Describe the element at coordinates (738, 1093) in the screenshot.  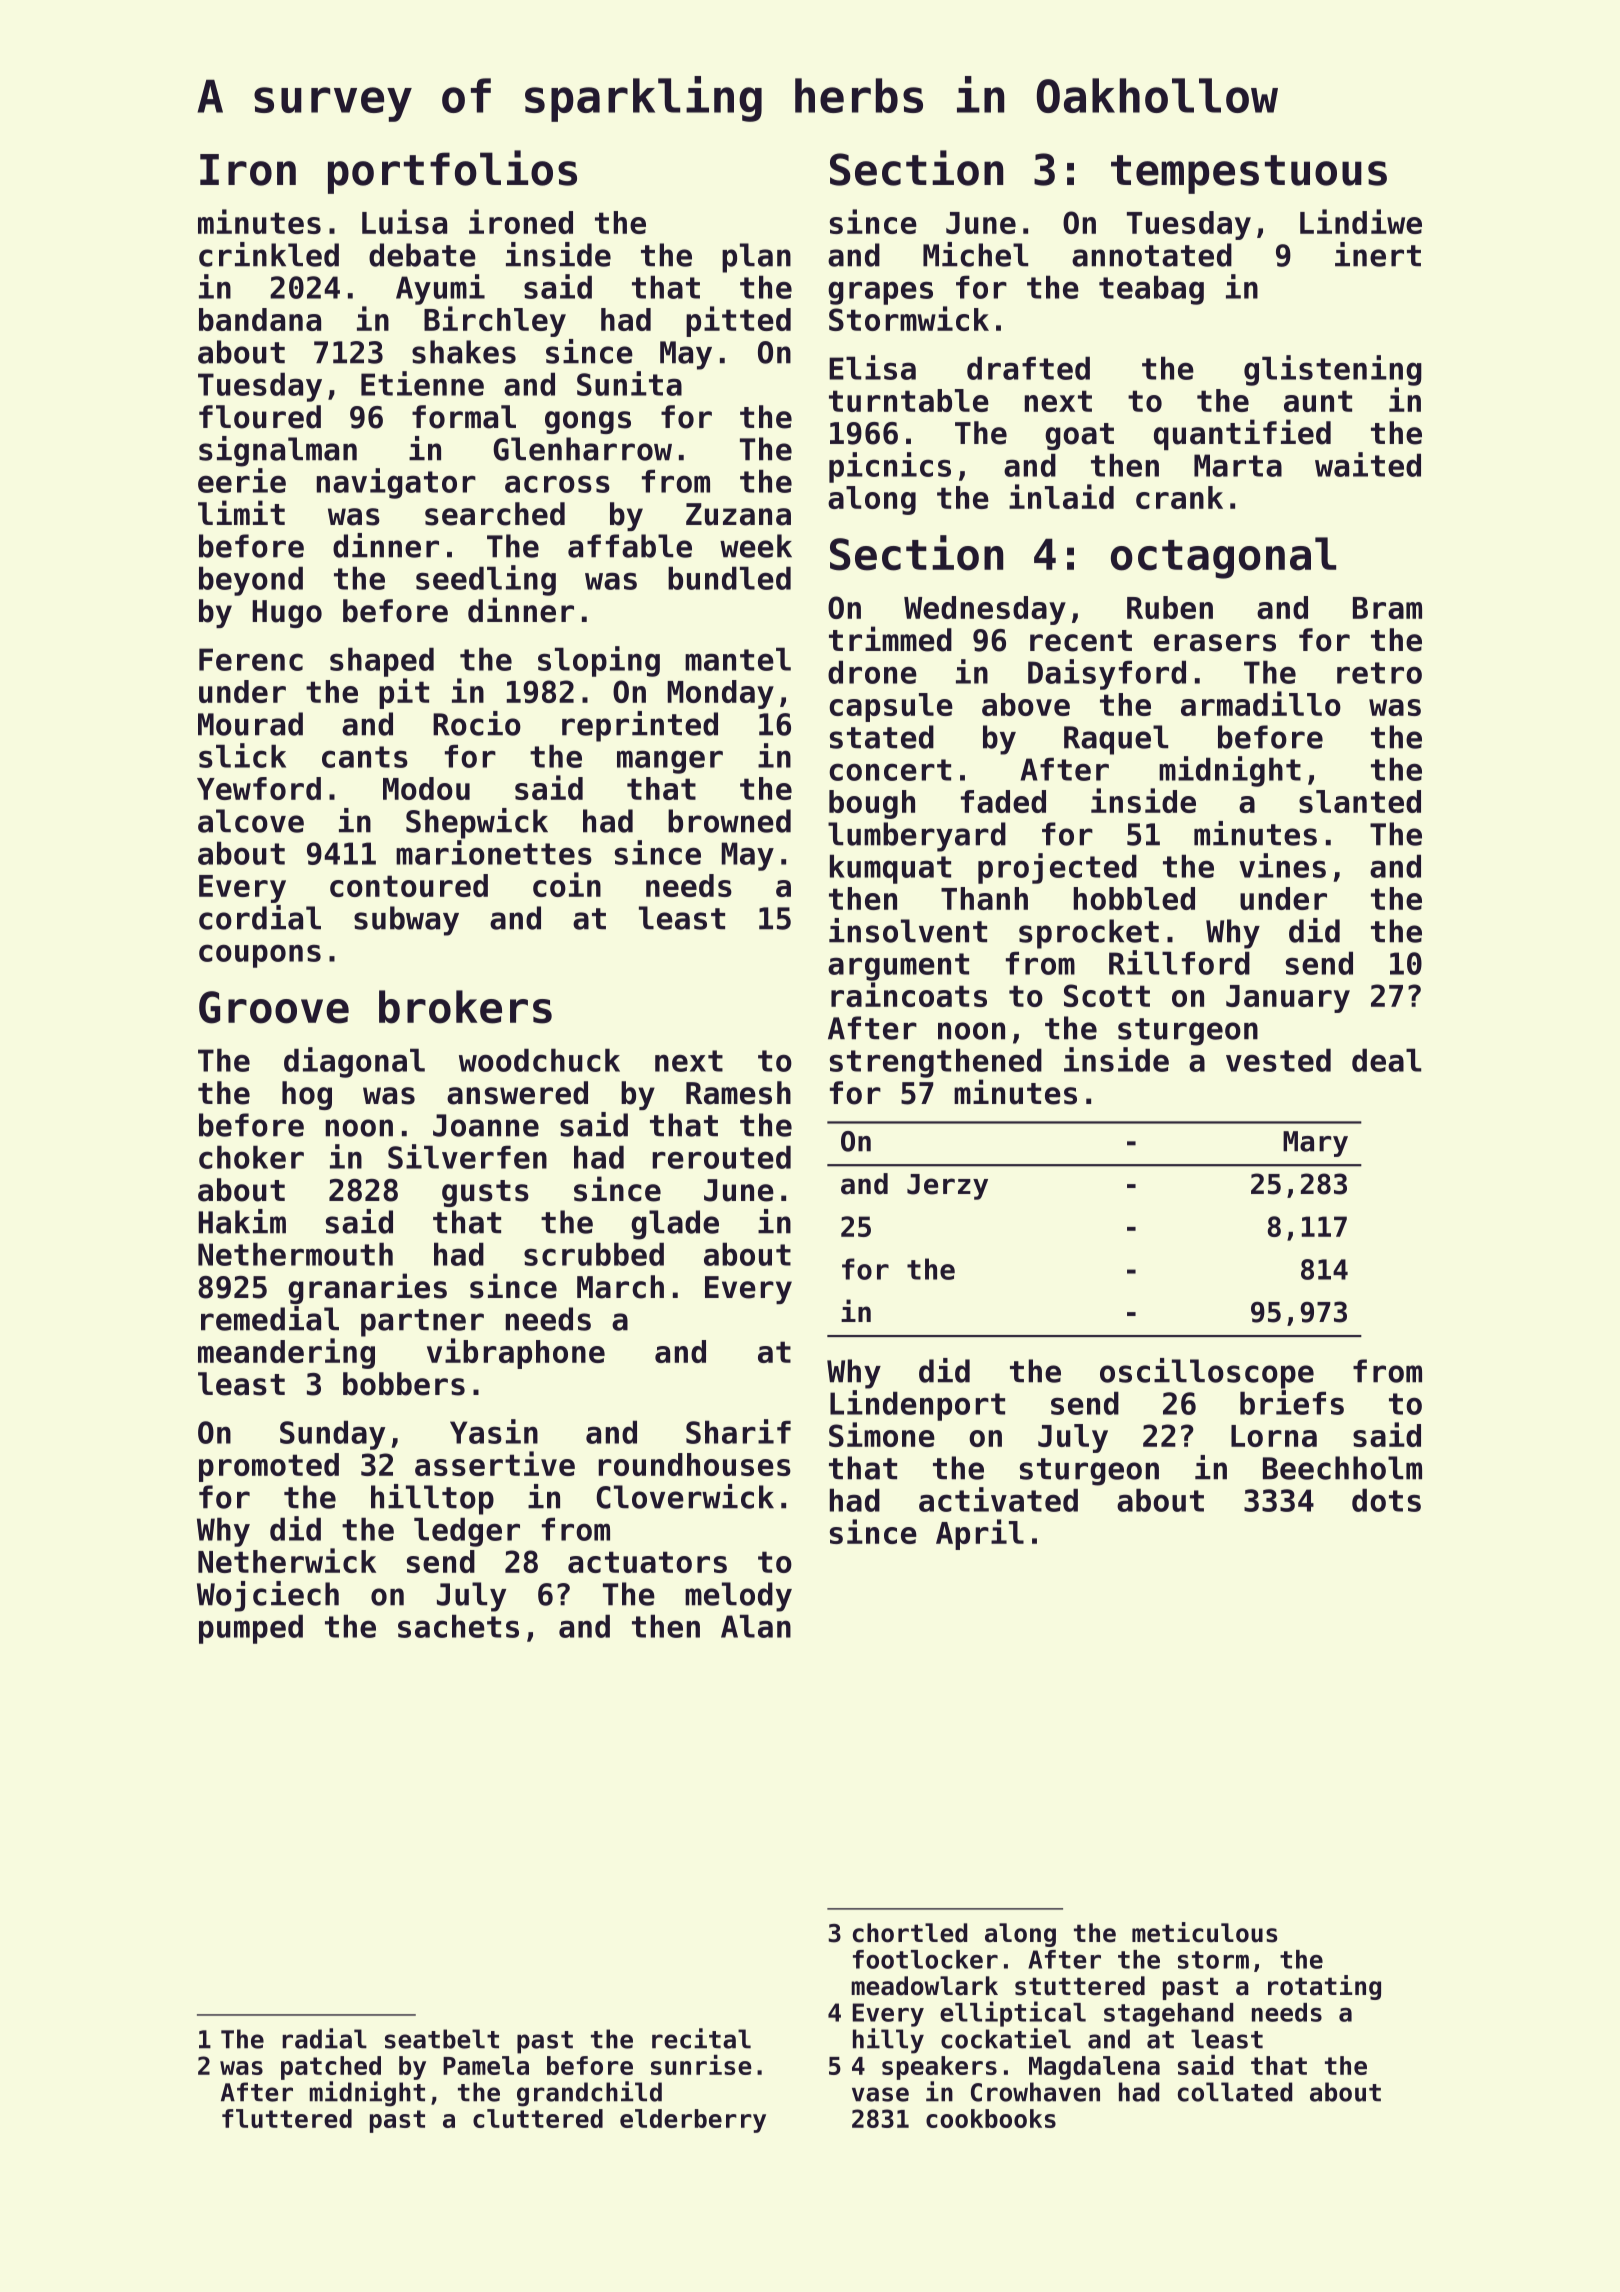
I see `Ramesh` at that location.
